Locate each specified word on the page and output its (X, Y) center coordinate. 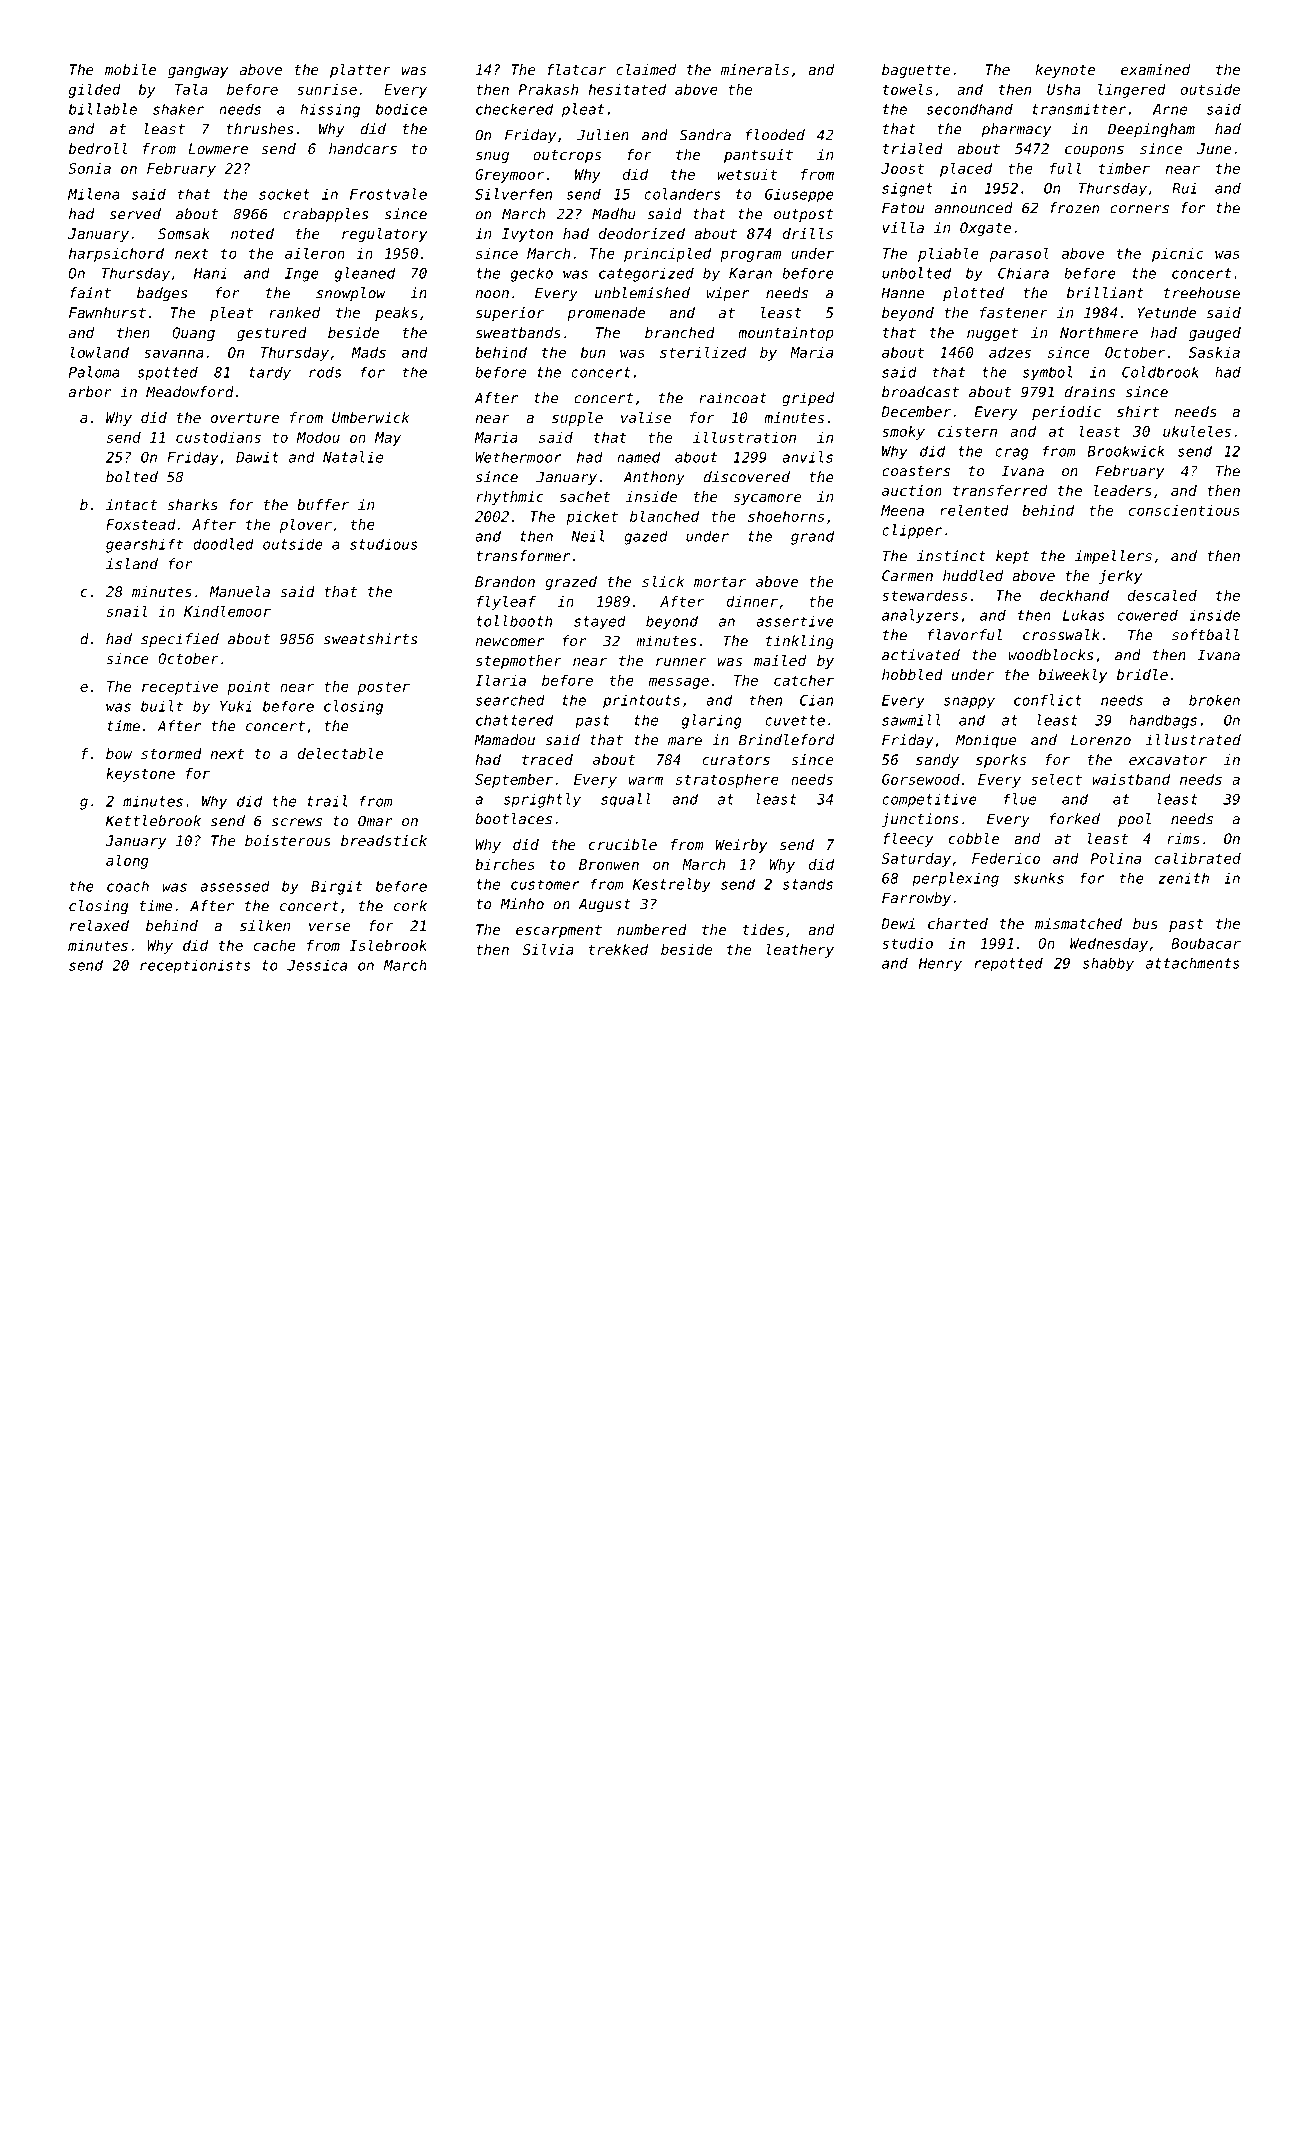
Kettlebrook (153, 821)
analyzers (920, 616)
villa (903, 227)
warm (646, 780)
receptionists (195, 967)
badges (162, 294)
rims (1183, 838)
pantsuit (758, 156)
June (1214, 148)
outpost (803, 215)
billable (103, 109)
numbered (652, 929)
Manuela (239, 591)
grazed (571, 583)
